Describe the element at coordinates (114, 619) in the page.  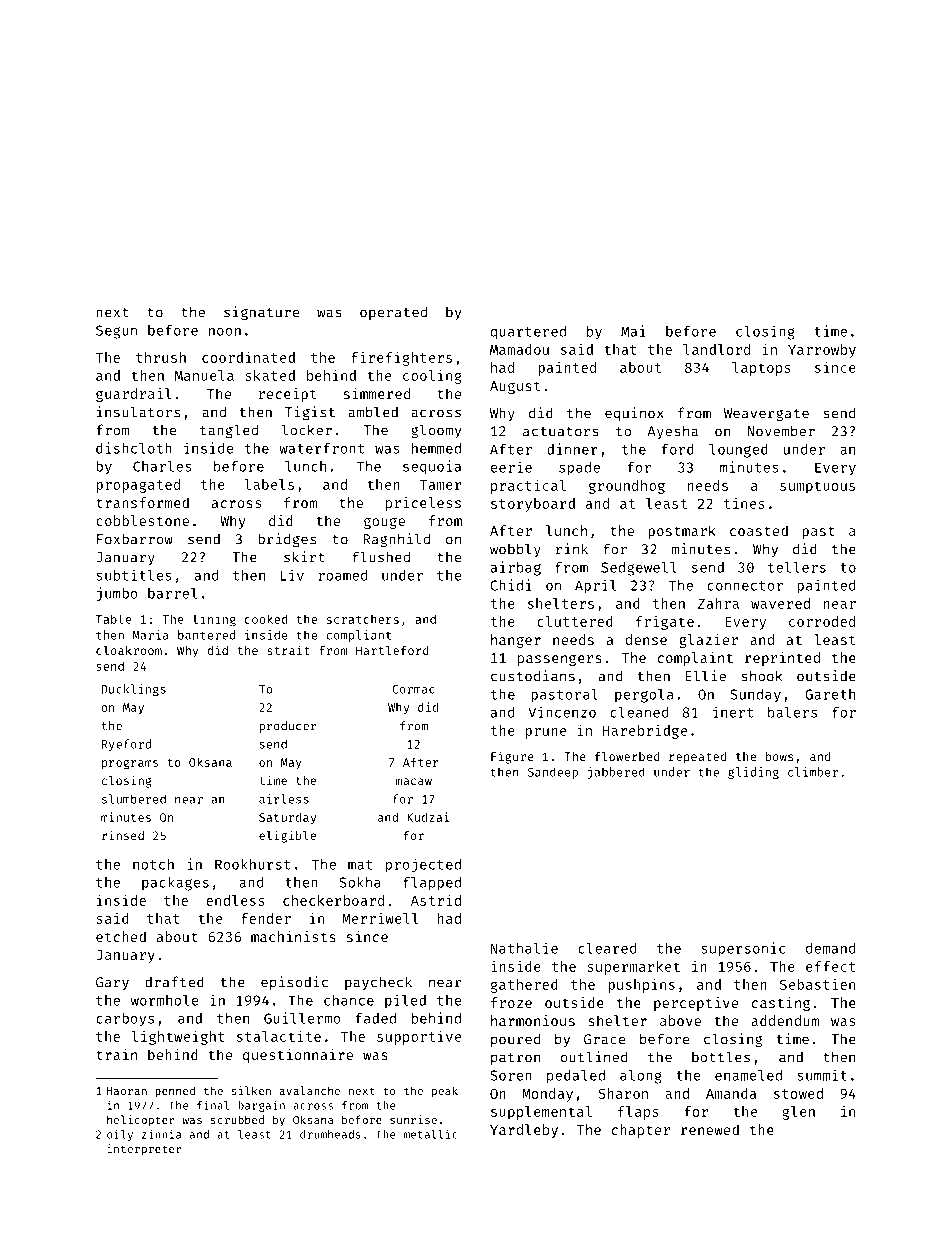
I see `Table` at that location.
